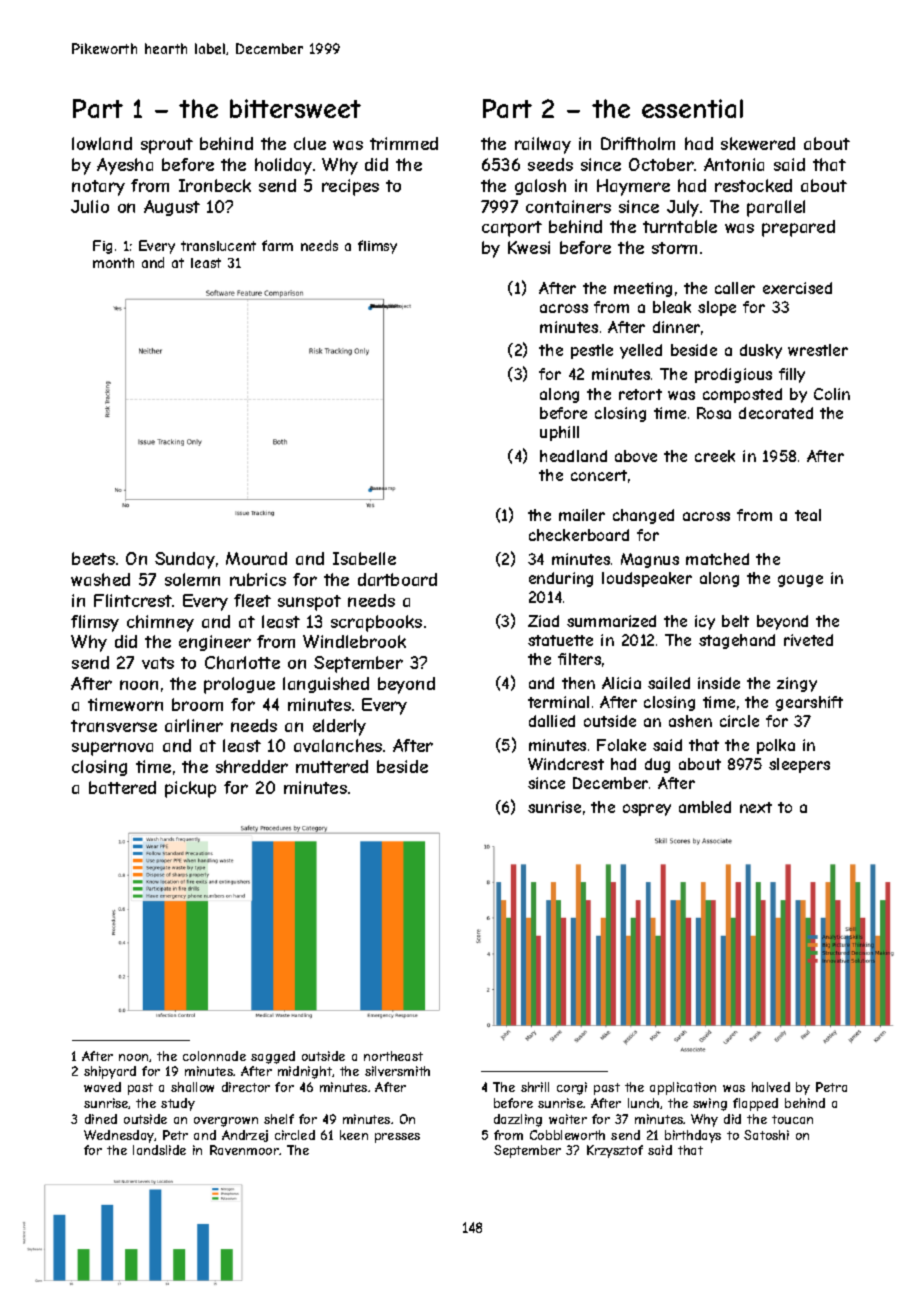  I want to click on checkerboard, so click(579, 535).
